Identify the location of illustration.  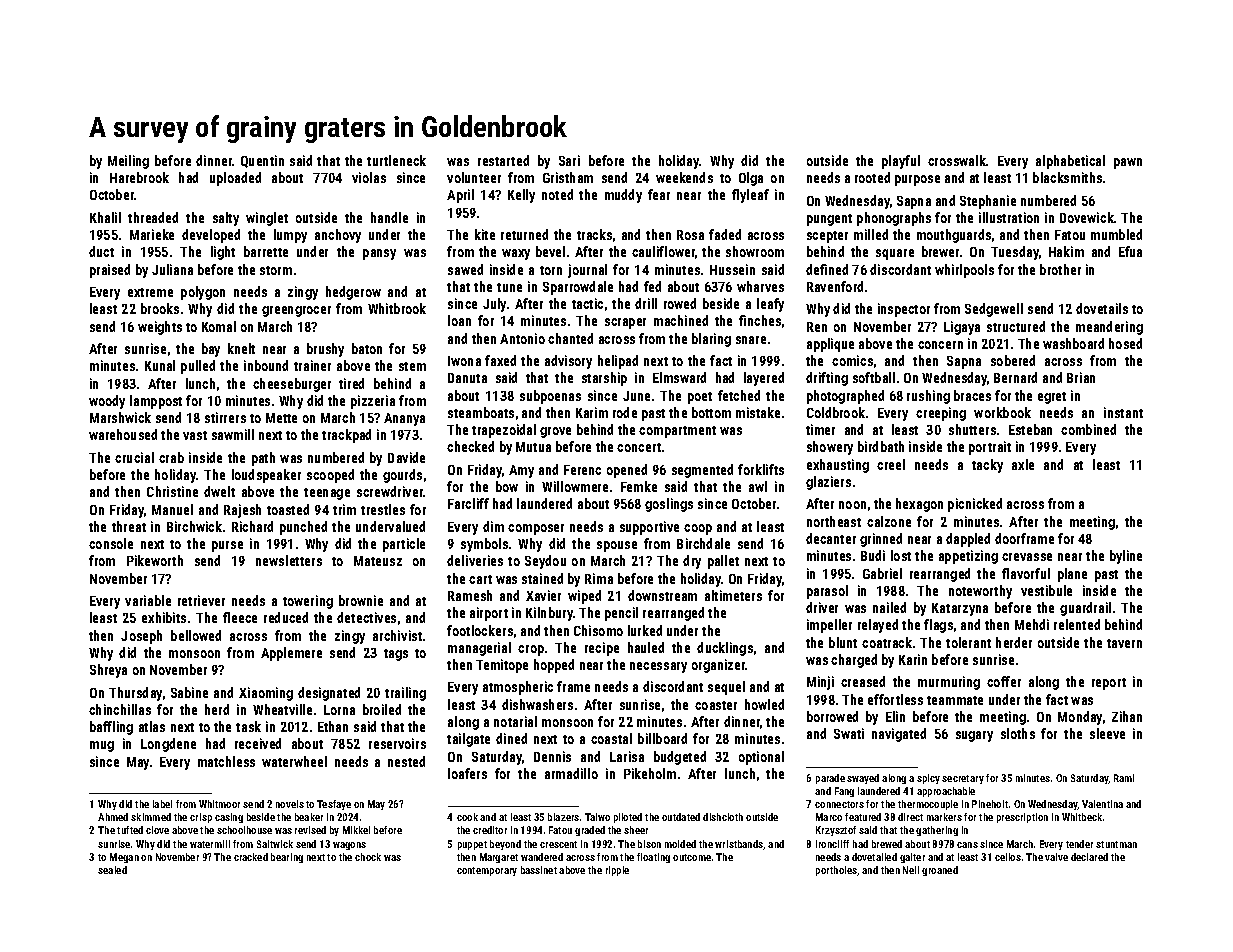
(1009, 217).
